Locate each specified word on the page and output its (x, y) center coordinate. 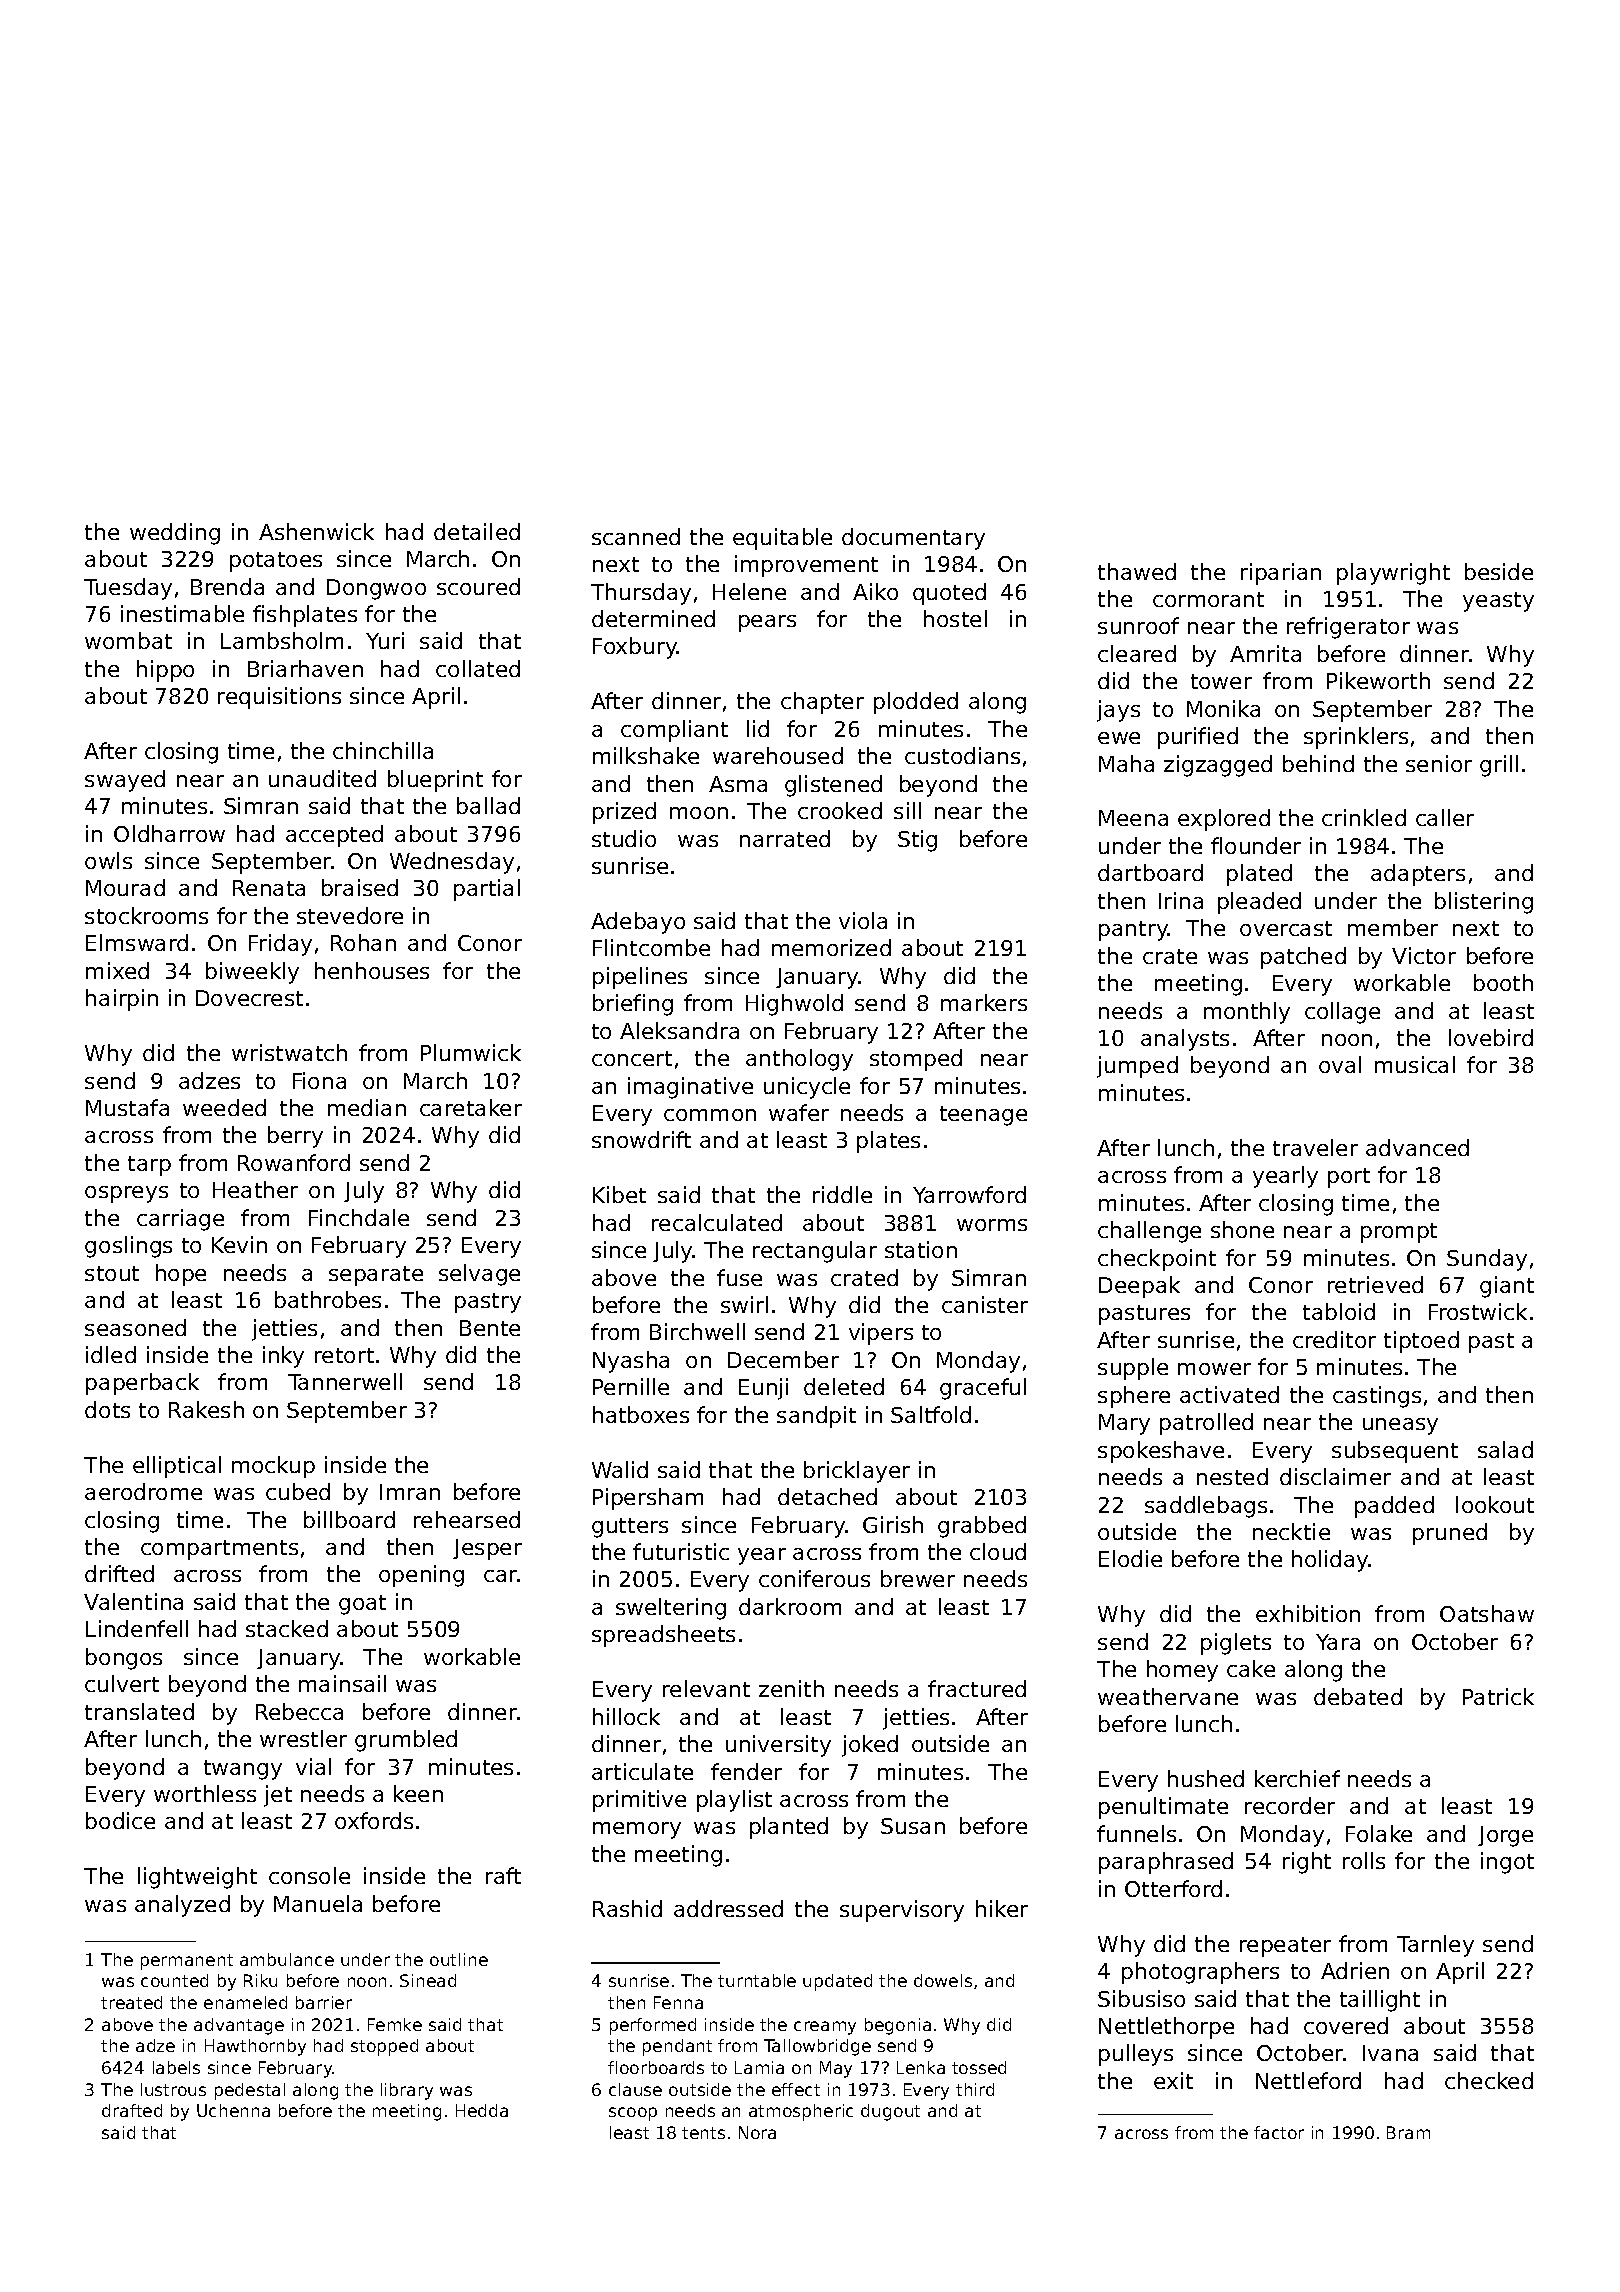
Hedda (482, 2110)
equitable (782, 539)
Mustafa (127, 1107)
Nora (757, 2132)
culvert (122, 1683)
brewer (918, 1578)
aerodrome (143, 1491)
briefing (633, 1005)
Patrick (1498, 1696)
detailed (477, 531)
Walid (620, 1469)
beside (1499, 571)
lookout (1495, 1504)
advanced (1417, 1147)
